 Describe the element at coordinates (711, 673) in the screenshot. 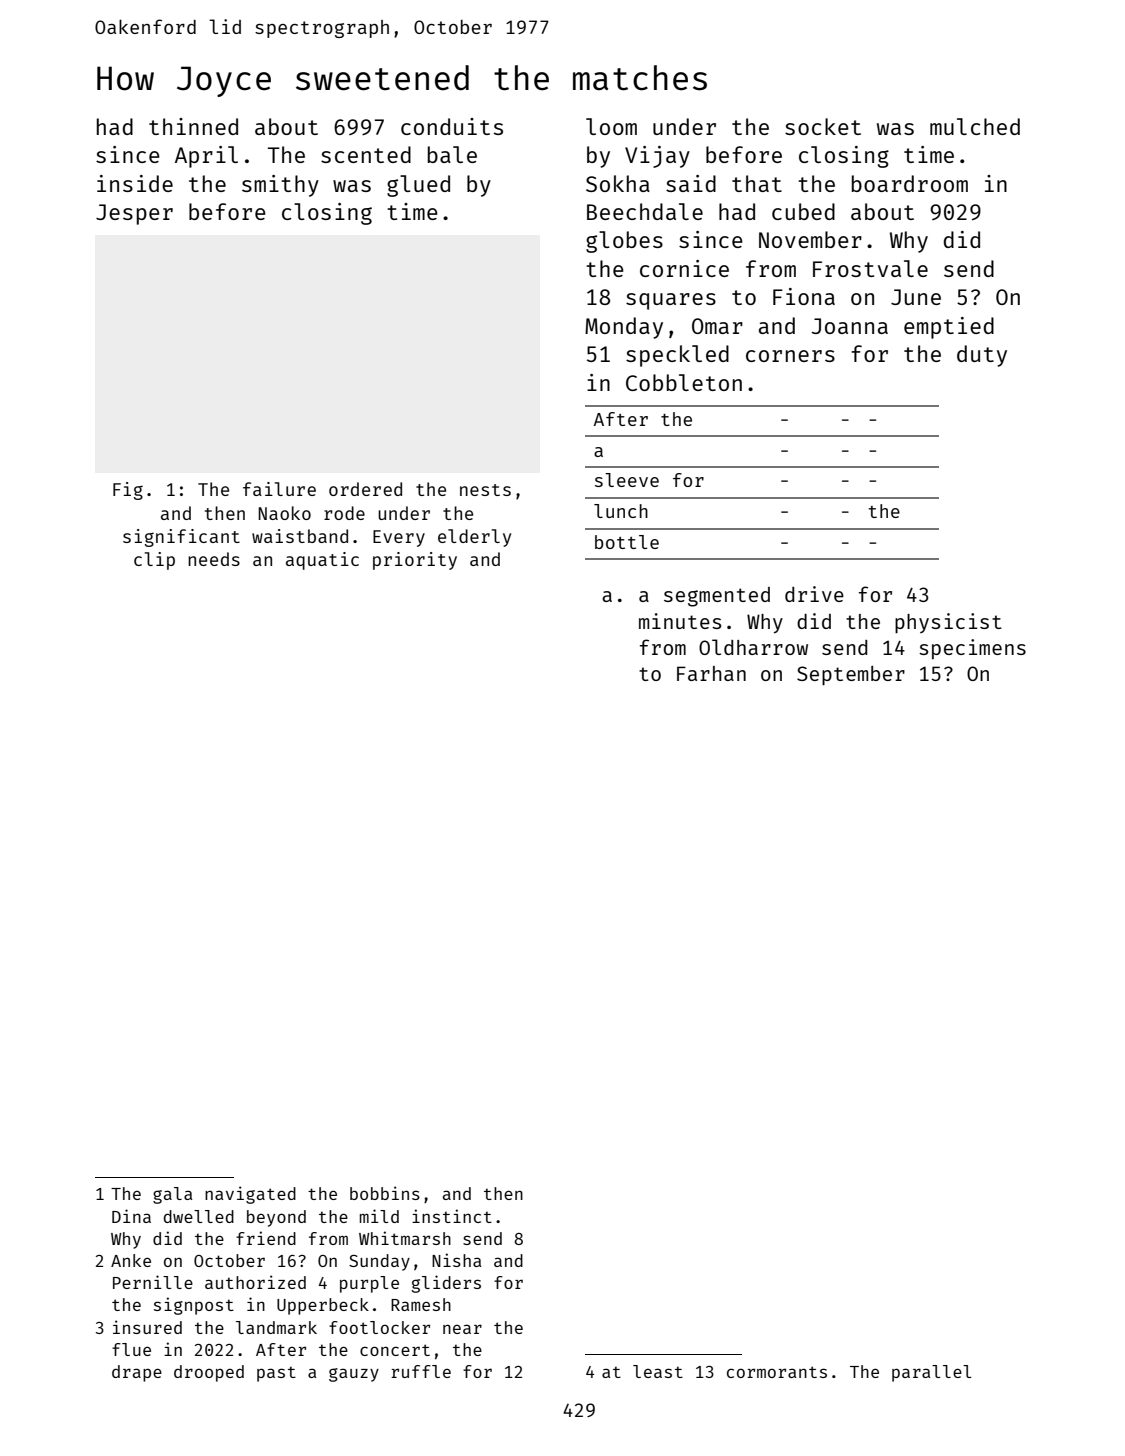

I see `Farhan` at that location.
